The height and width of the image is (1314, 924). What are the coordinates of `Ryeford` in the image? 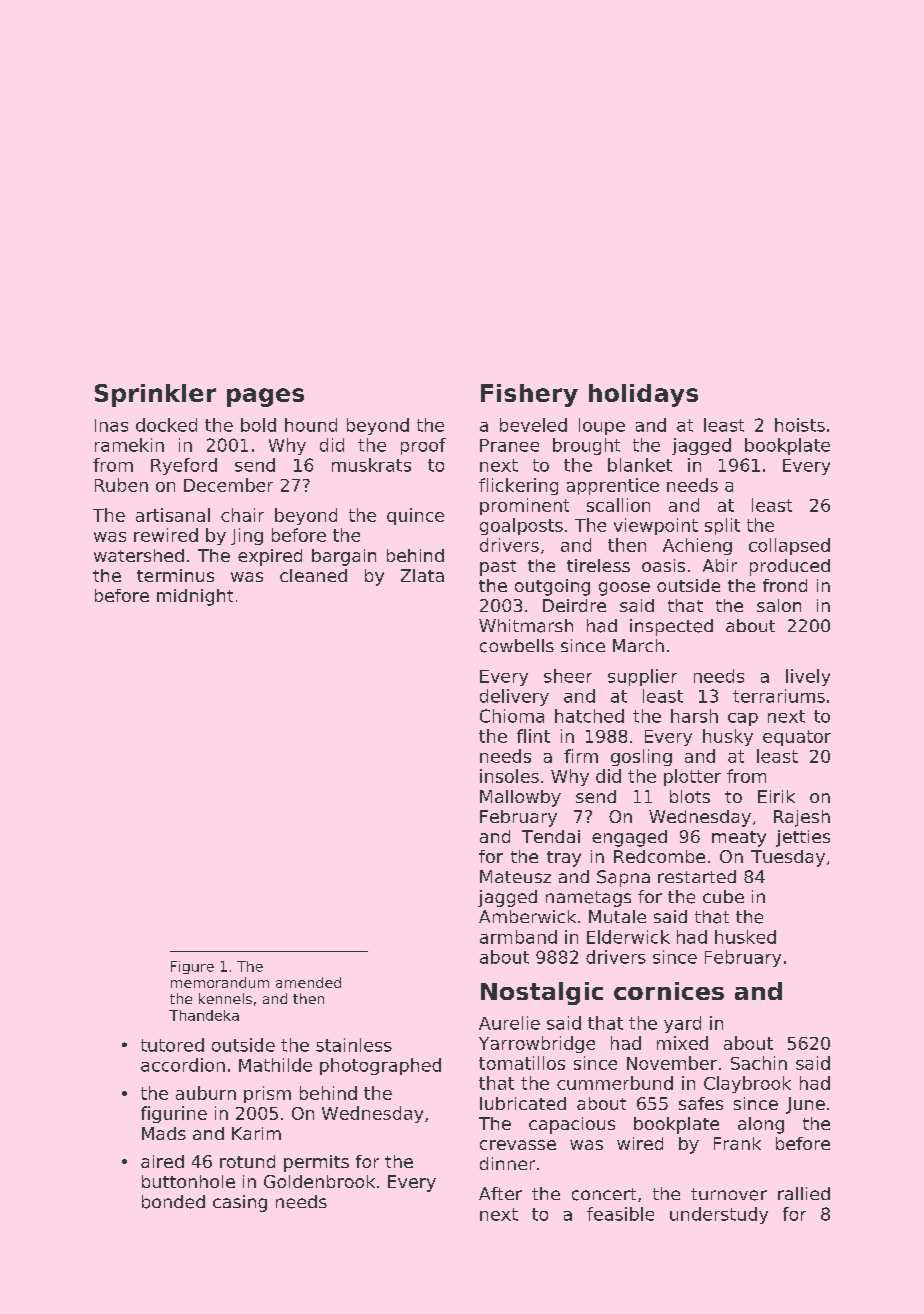 It's located at (184, 466).
